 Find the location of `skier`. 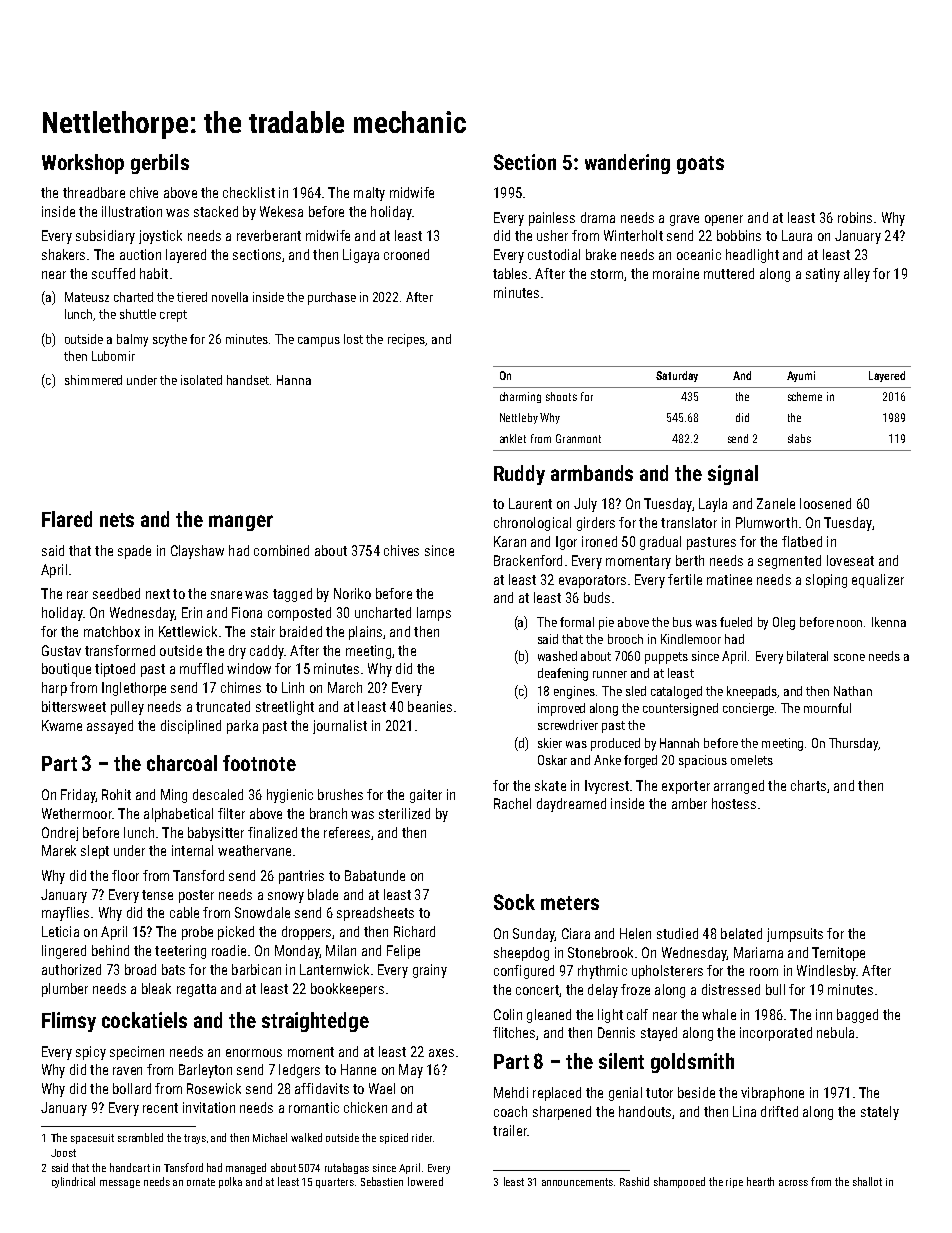

skier is located at coordinates (550, 743).
